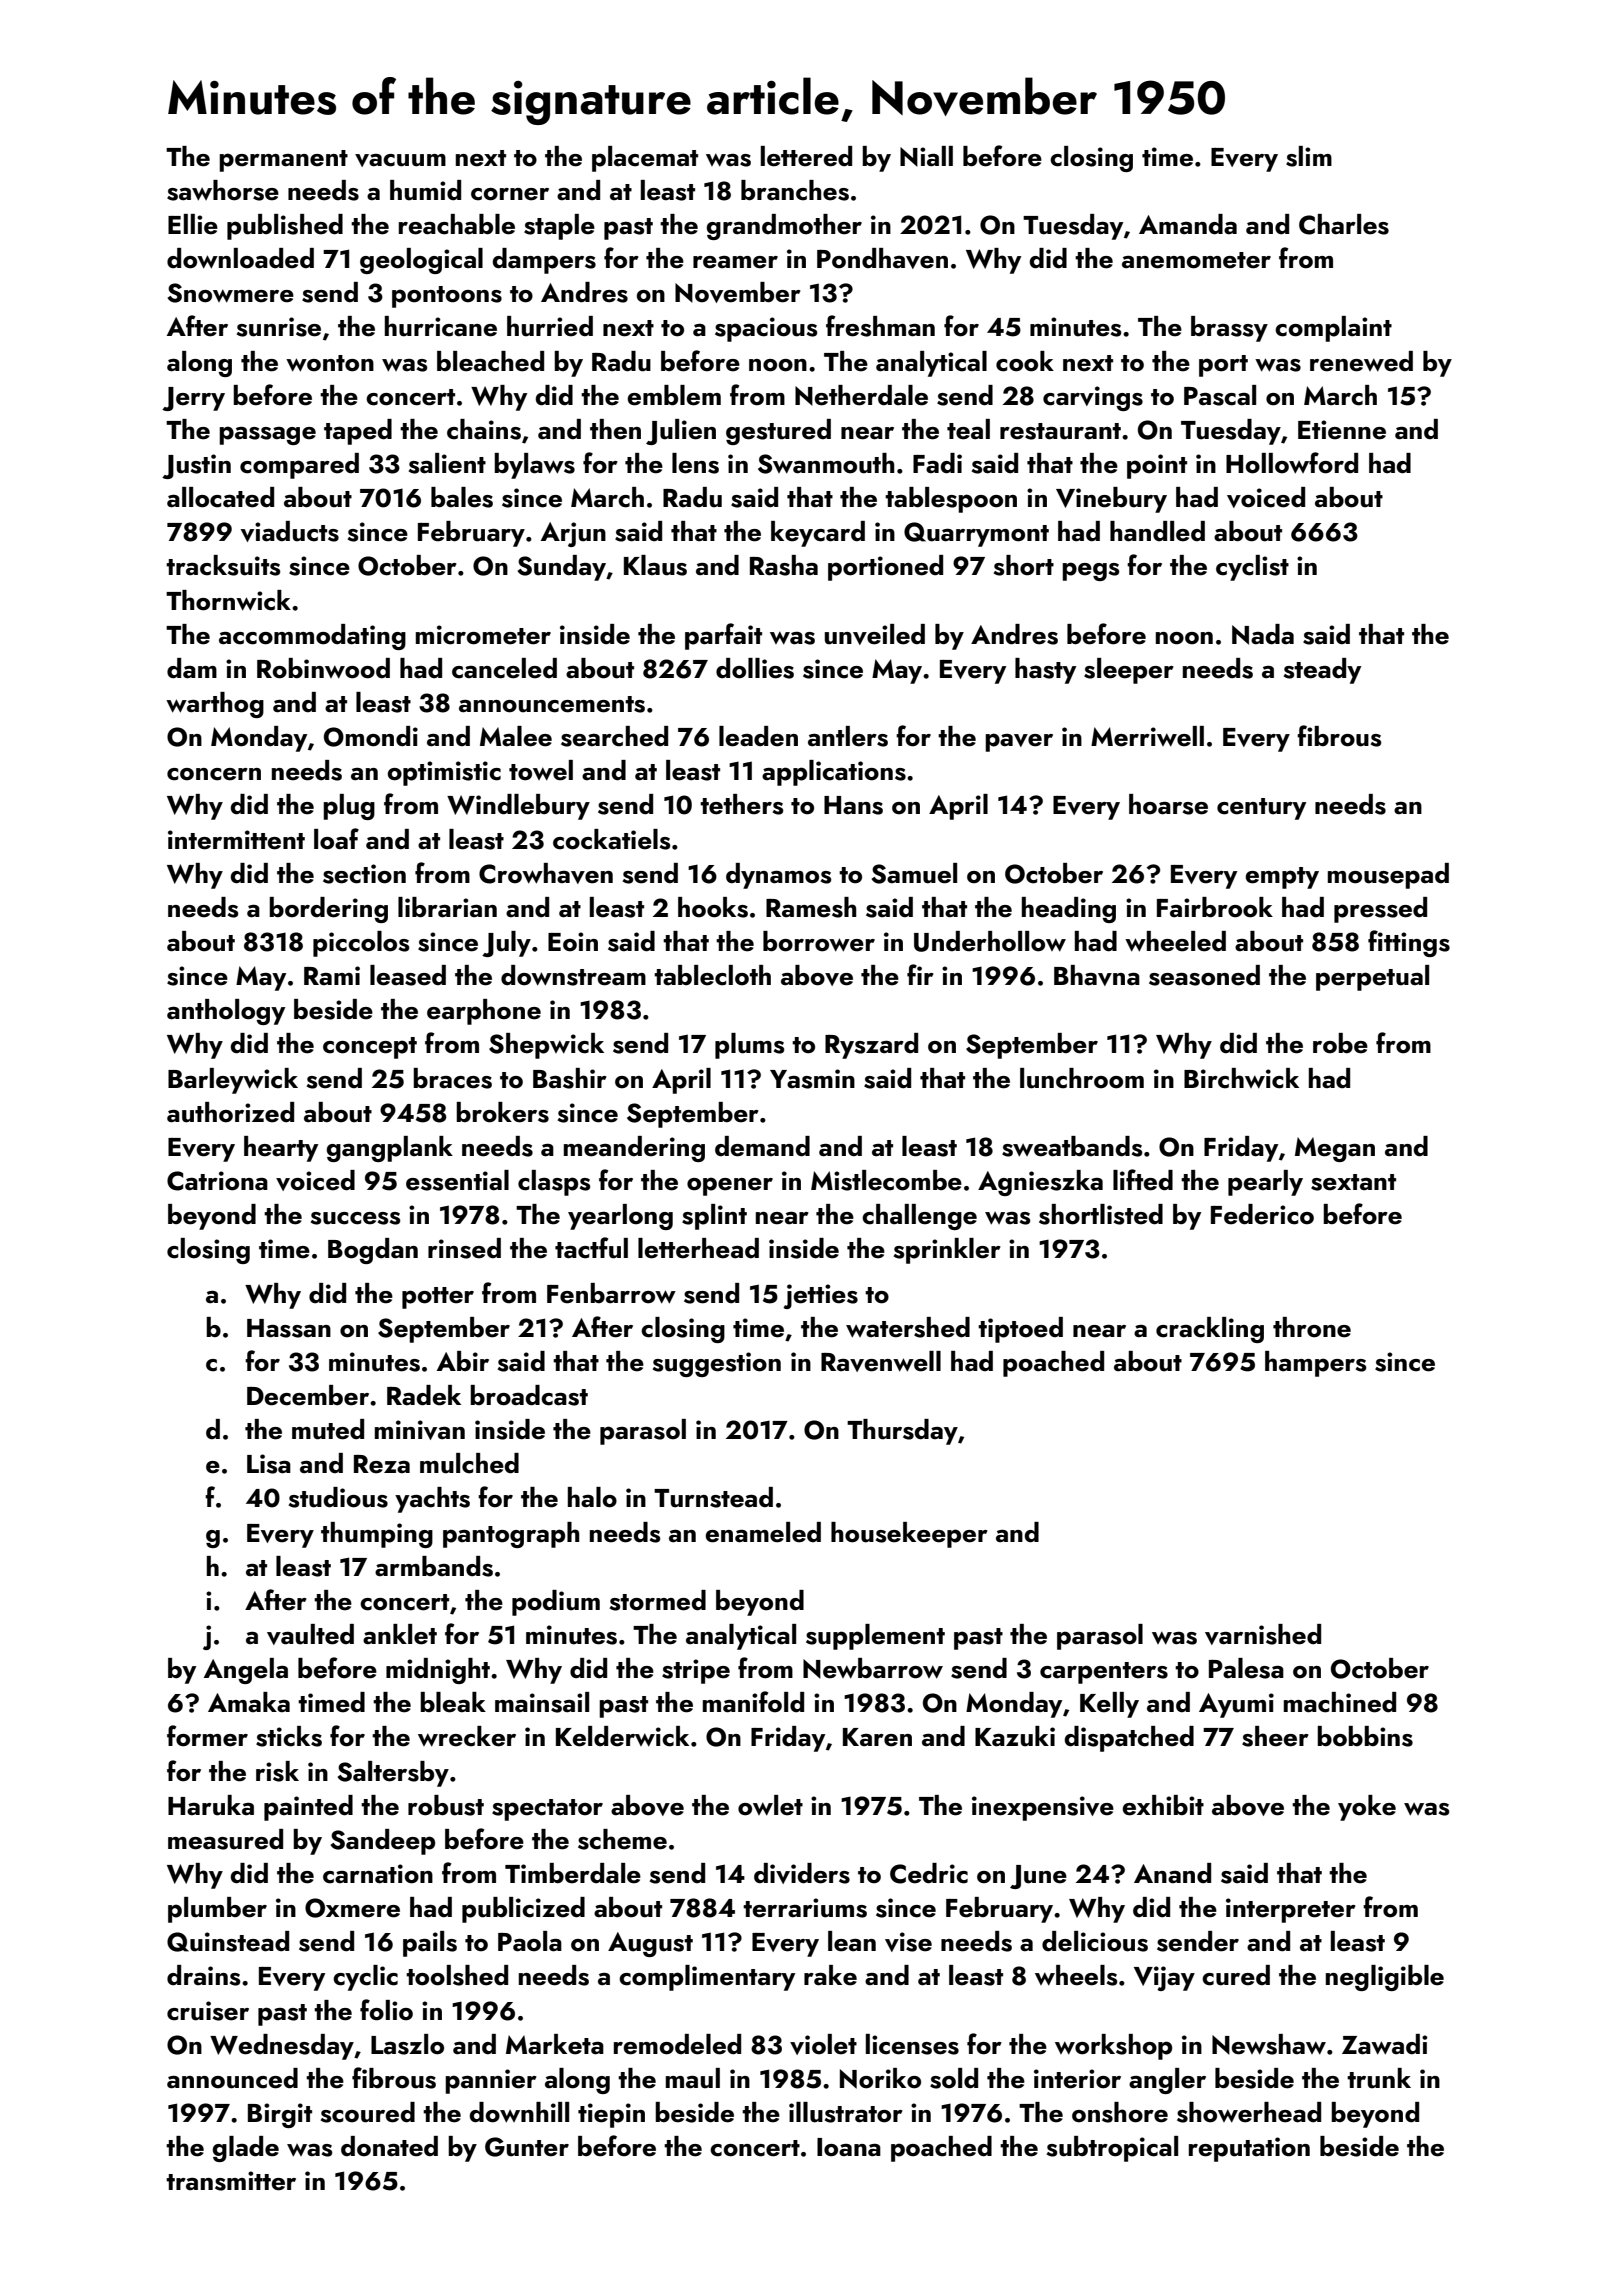  I want to click on varnished, so click(1263, 1634).
